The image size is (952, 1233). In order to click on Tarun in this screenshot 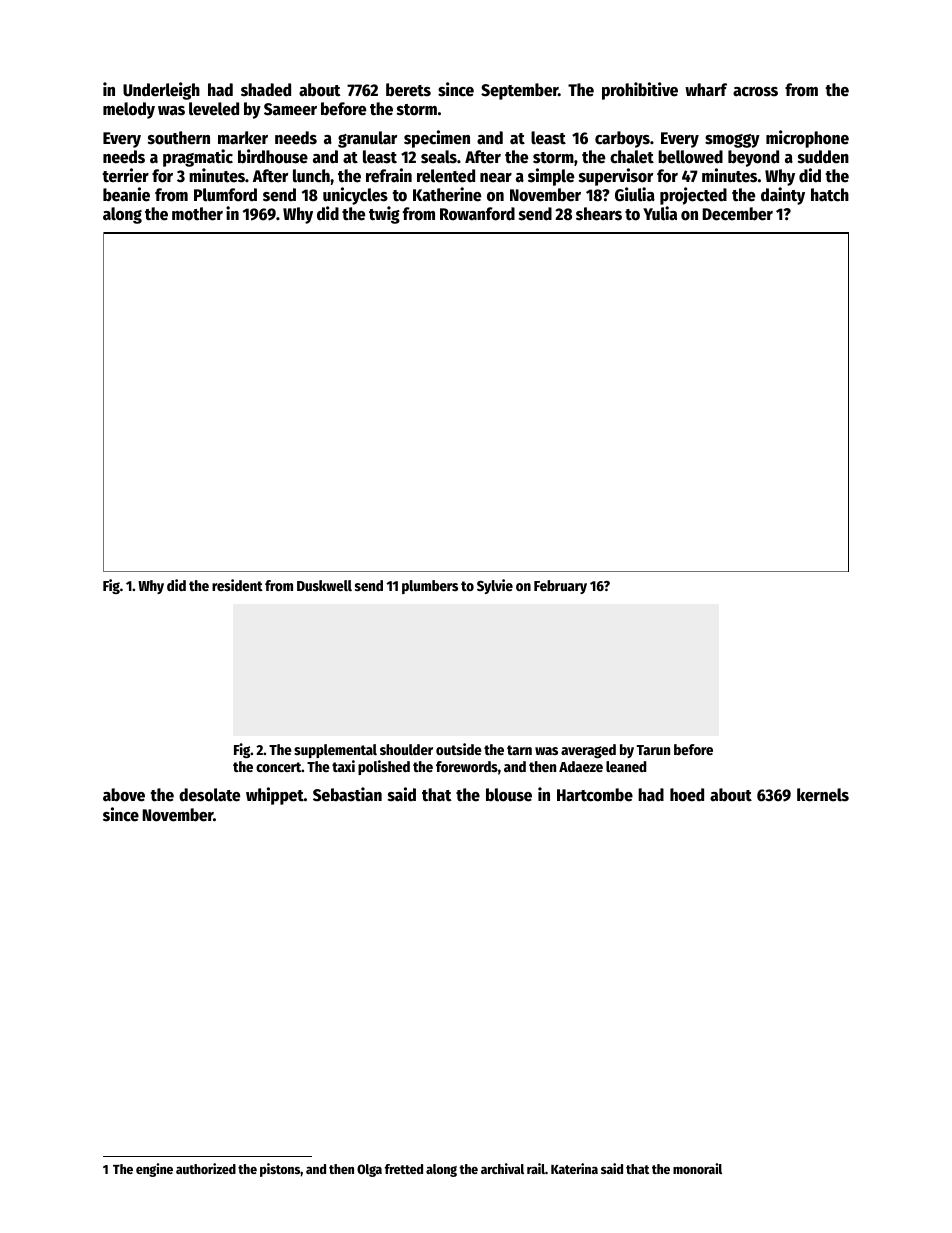, I will do `click(653, 750)`.
